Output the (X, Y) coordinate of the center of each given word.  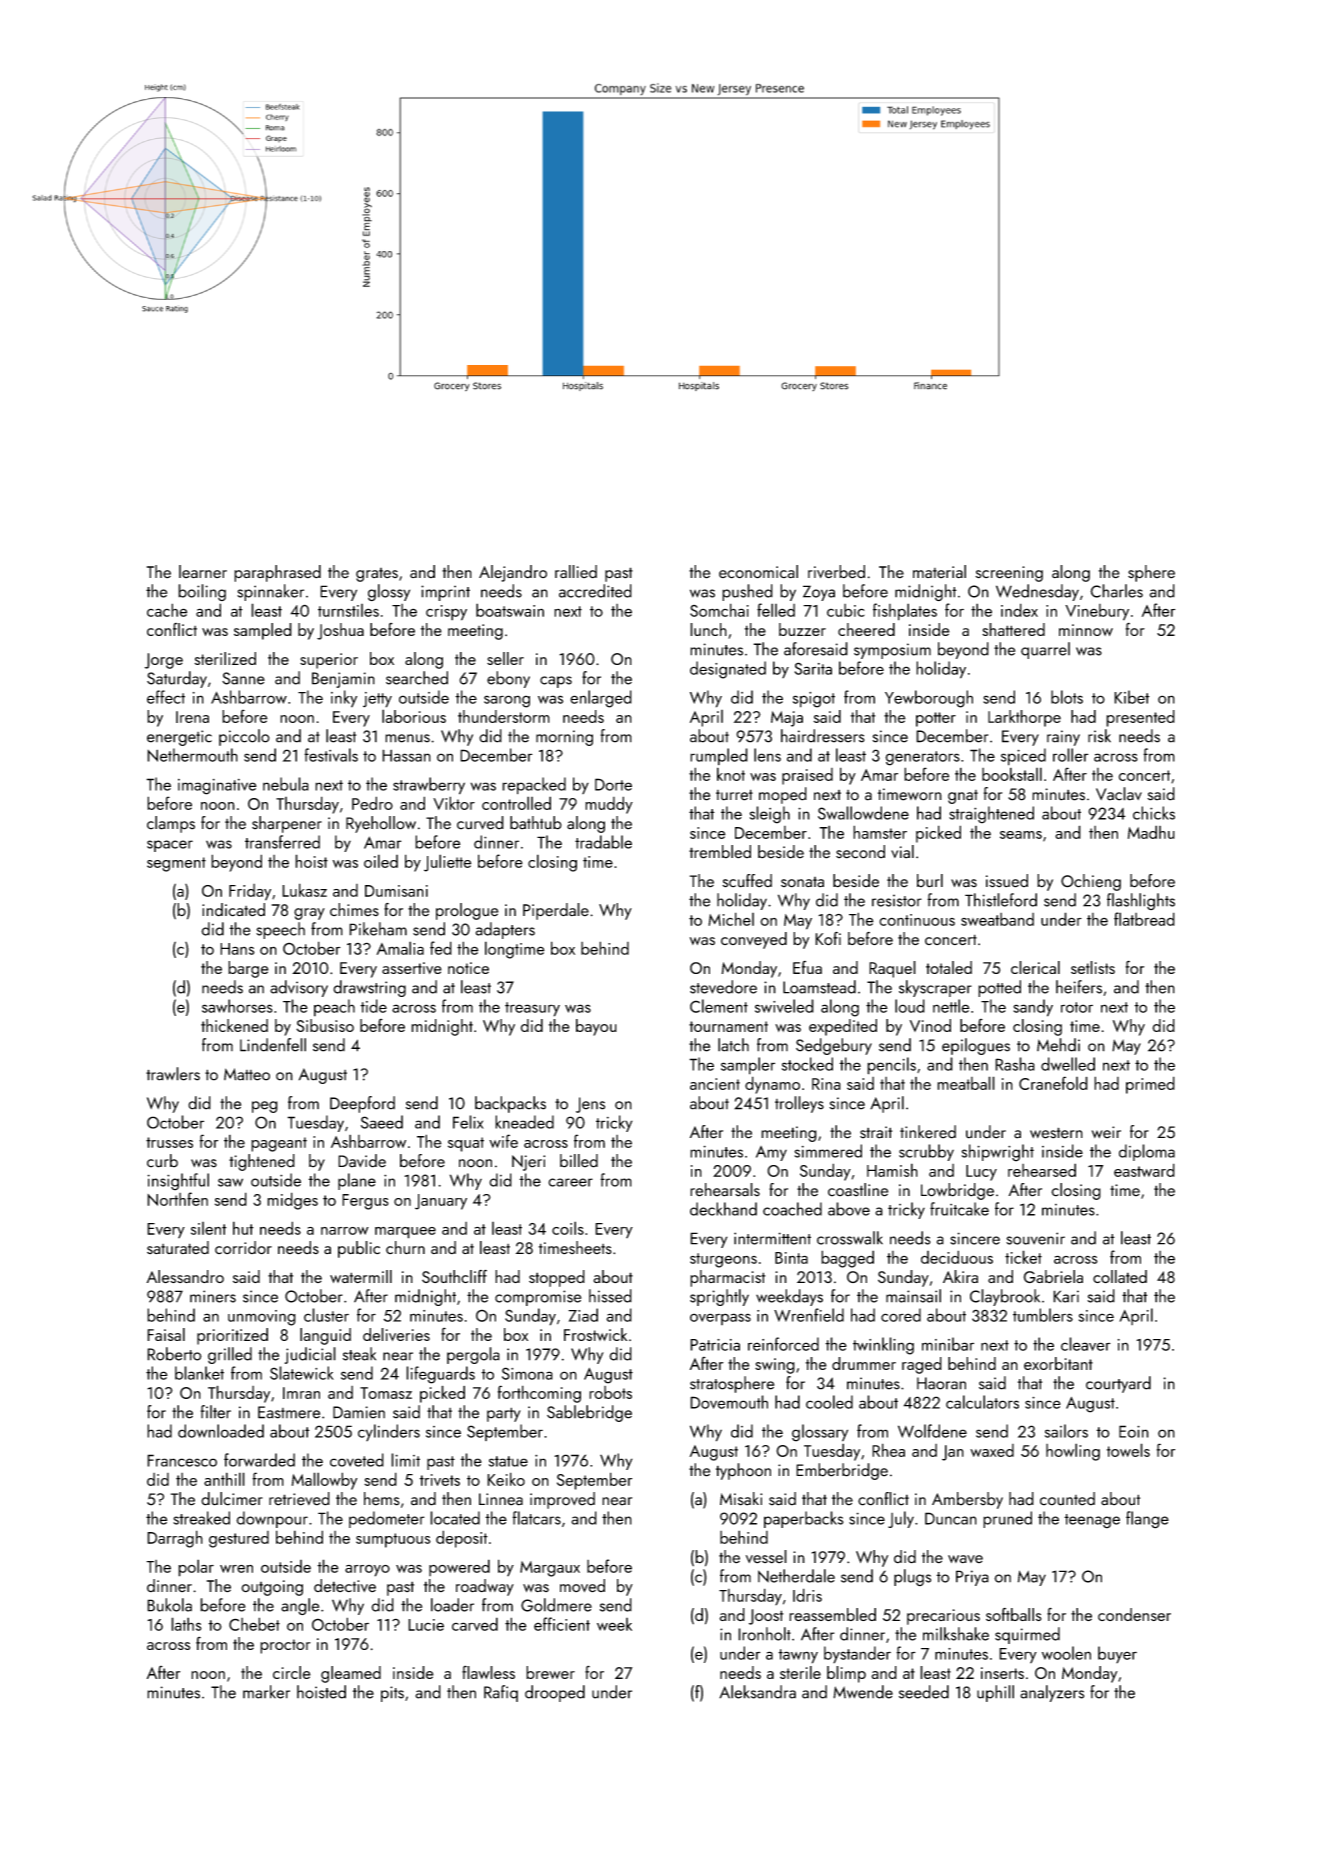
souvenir (1035, 1238)
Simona (527, 1373)
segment (176, 864)
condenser (1134, 1614)
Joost (766, 1617)
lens (767, 755)
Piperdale (556, 911)
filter (216, 1412)
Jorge (164, 661)
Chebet (254, 1624)
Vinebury (1097, 612)
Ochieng (1091, 882)
